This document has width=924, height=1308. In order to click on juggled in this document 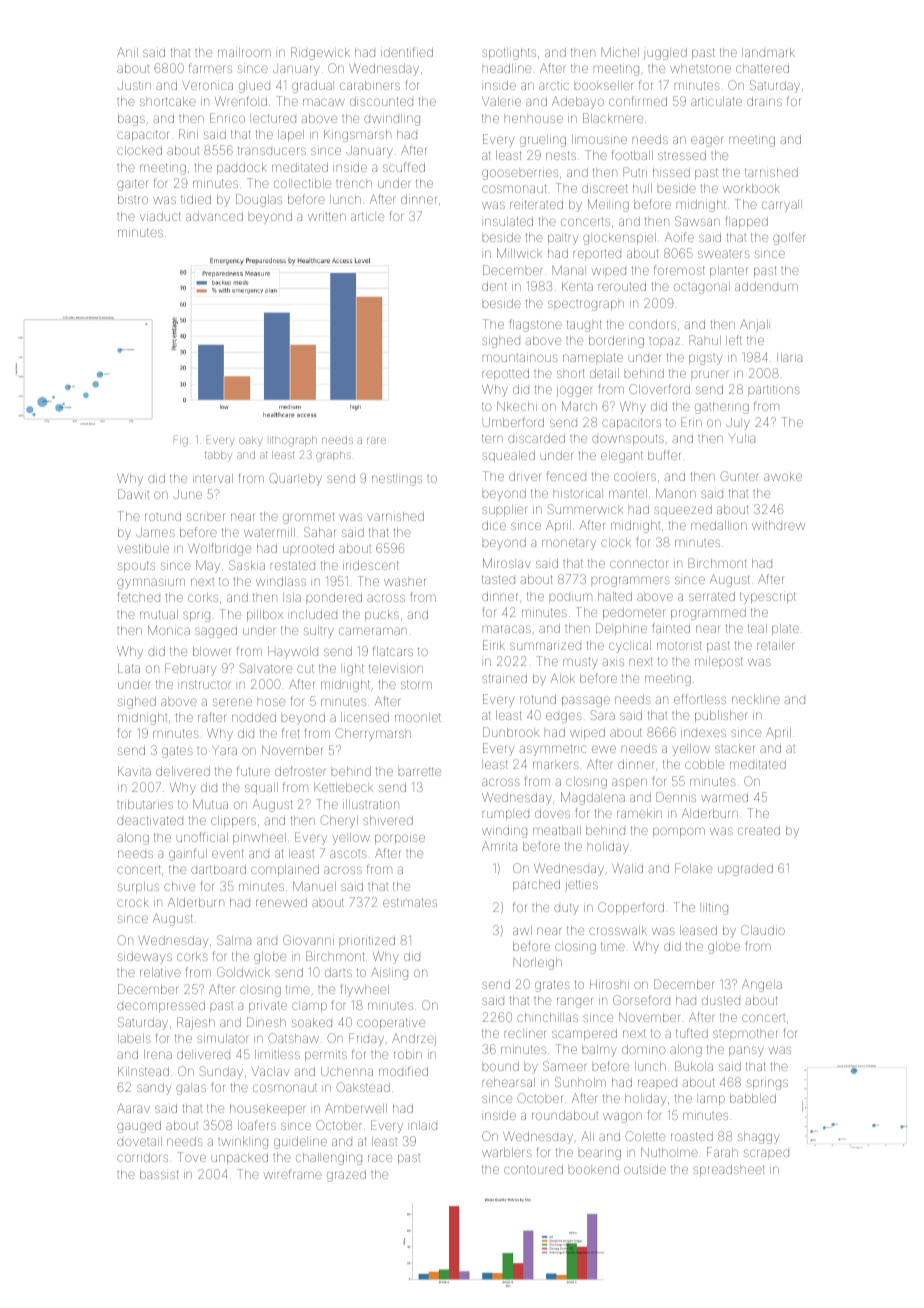, I will do `click(665, 54)`.
